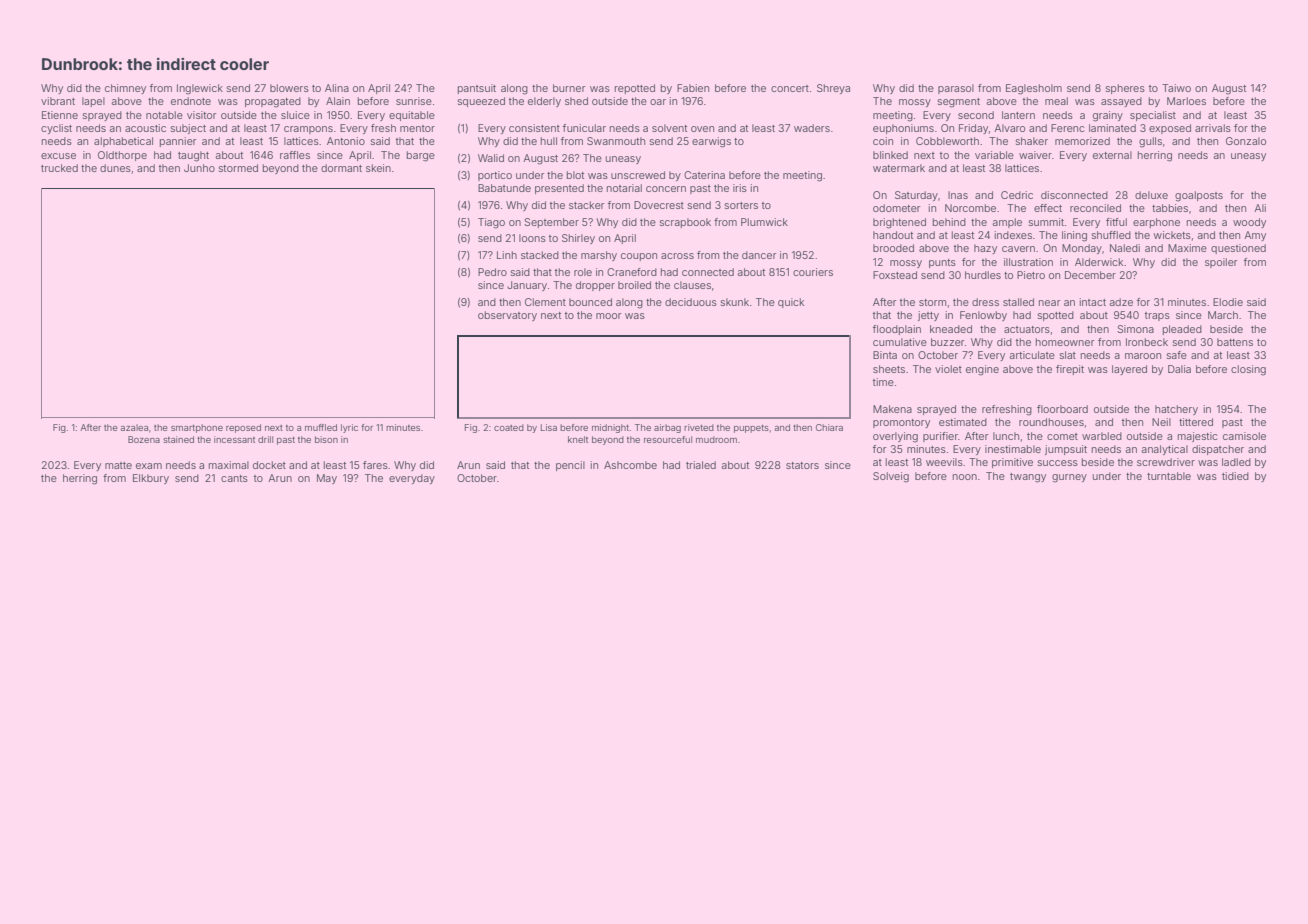 Image resolution: width=1308 pixels, height=924 pixels. Describe the element at coordinates (959, 103) in the page. I see `segment` at that location.
